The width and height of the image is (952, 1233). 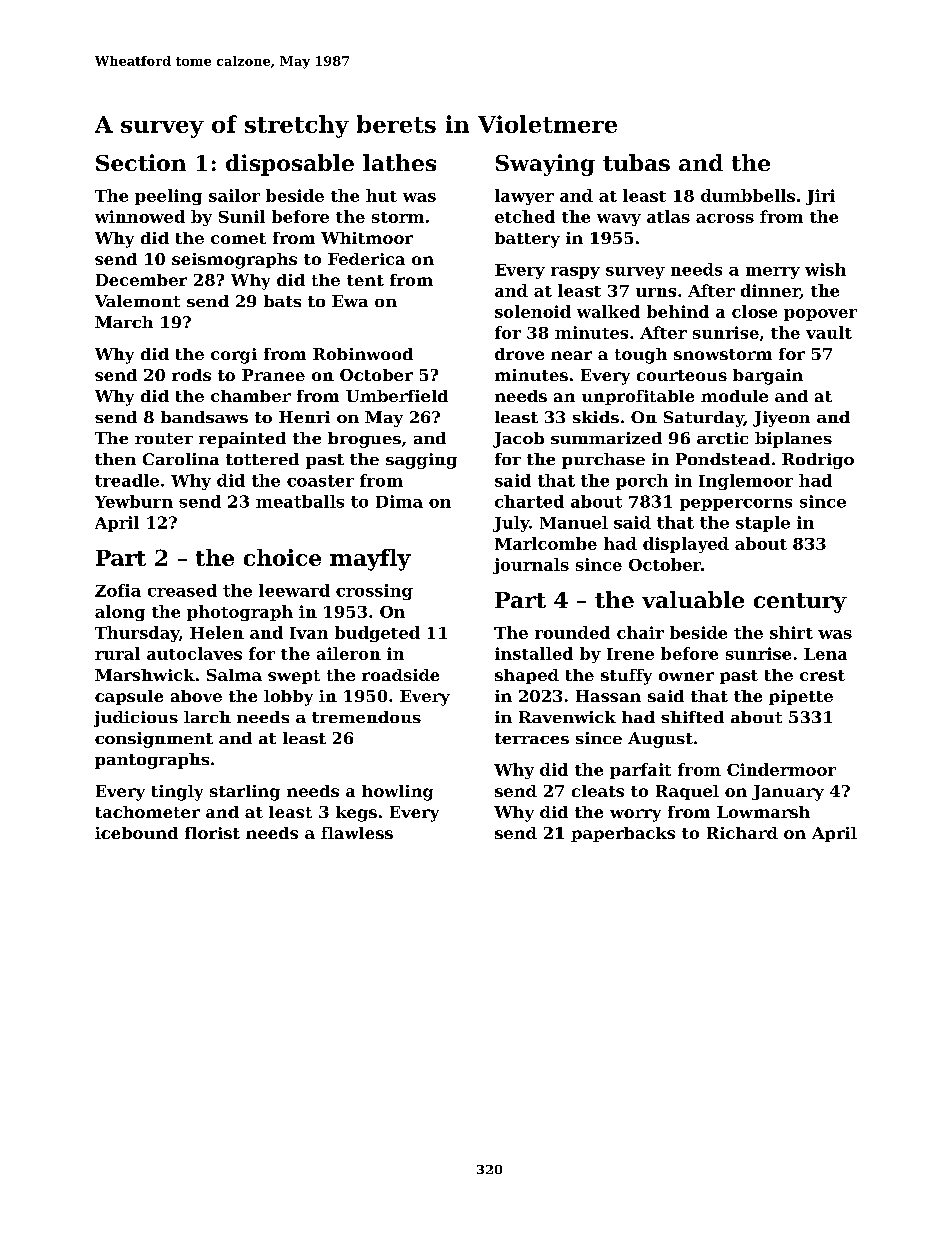 What do you see at coordinates (572, 632) in the image?
I see `rounded` at bounding box center [572, 632].
